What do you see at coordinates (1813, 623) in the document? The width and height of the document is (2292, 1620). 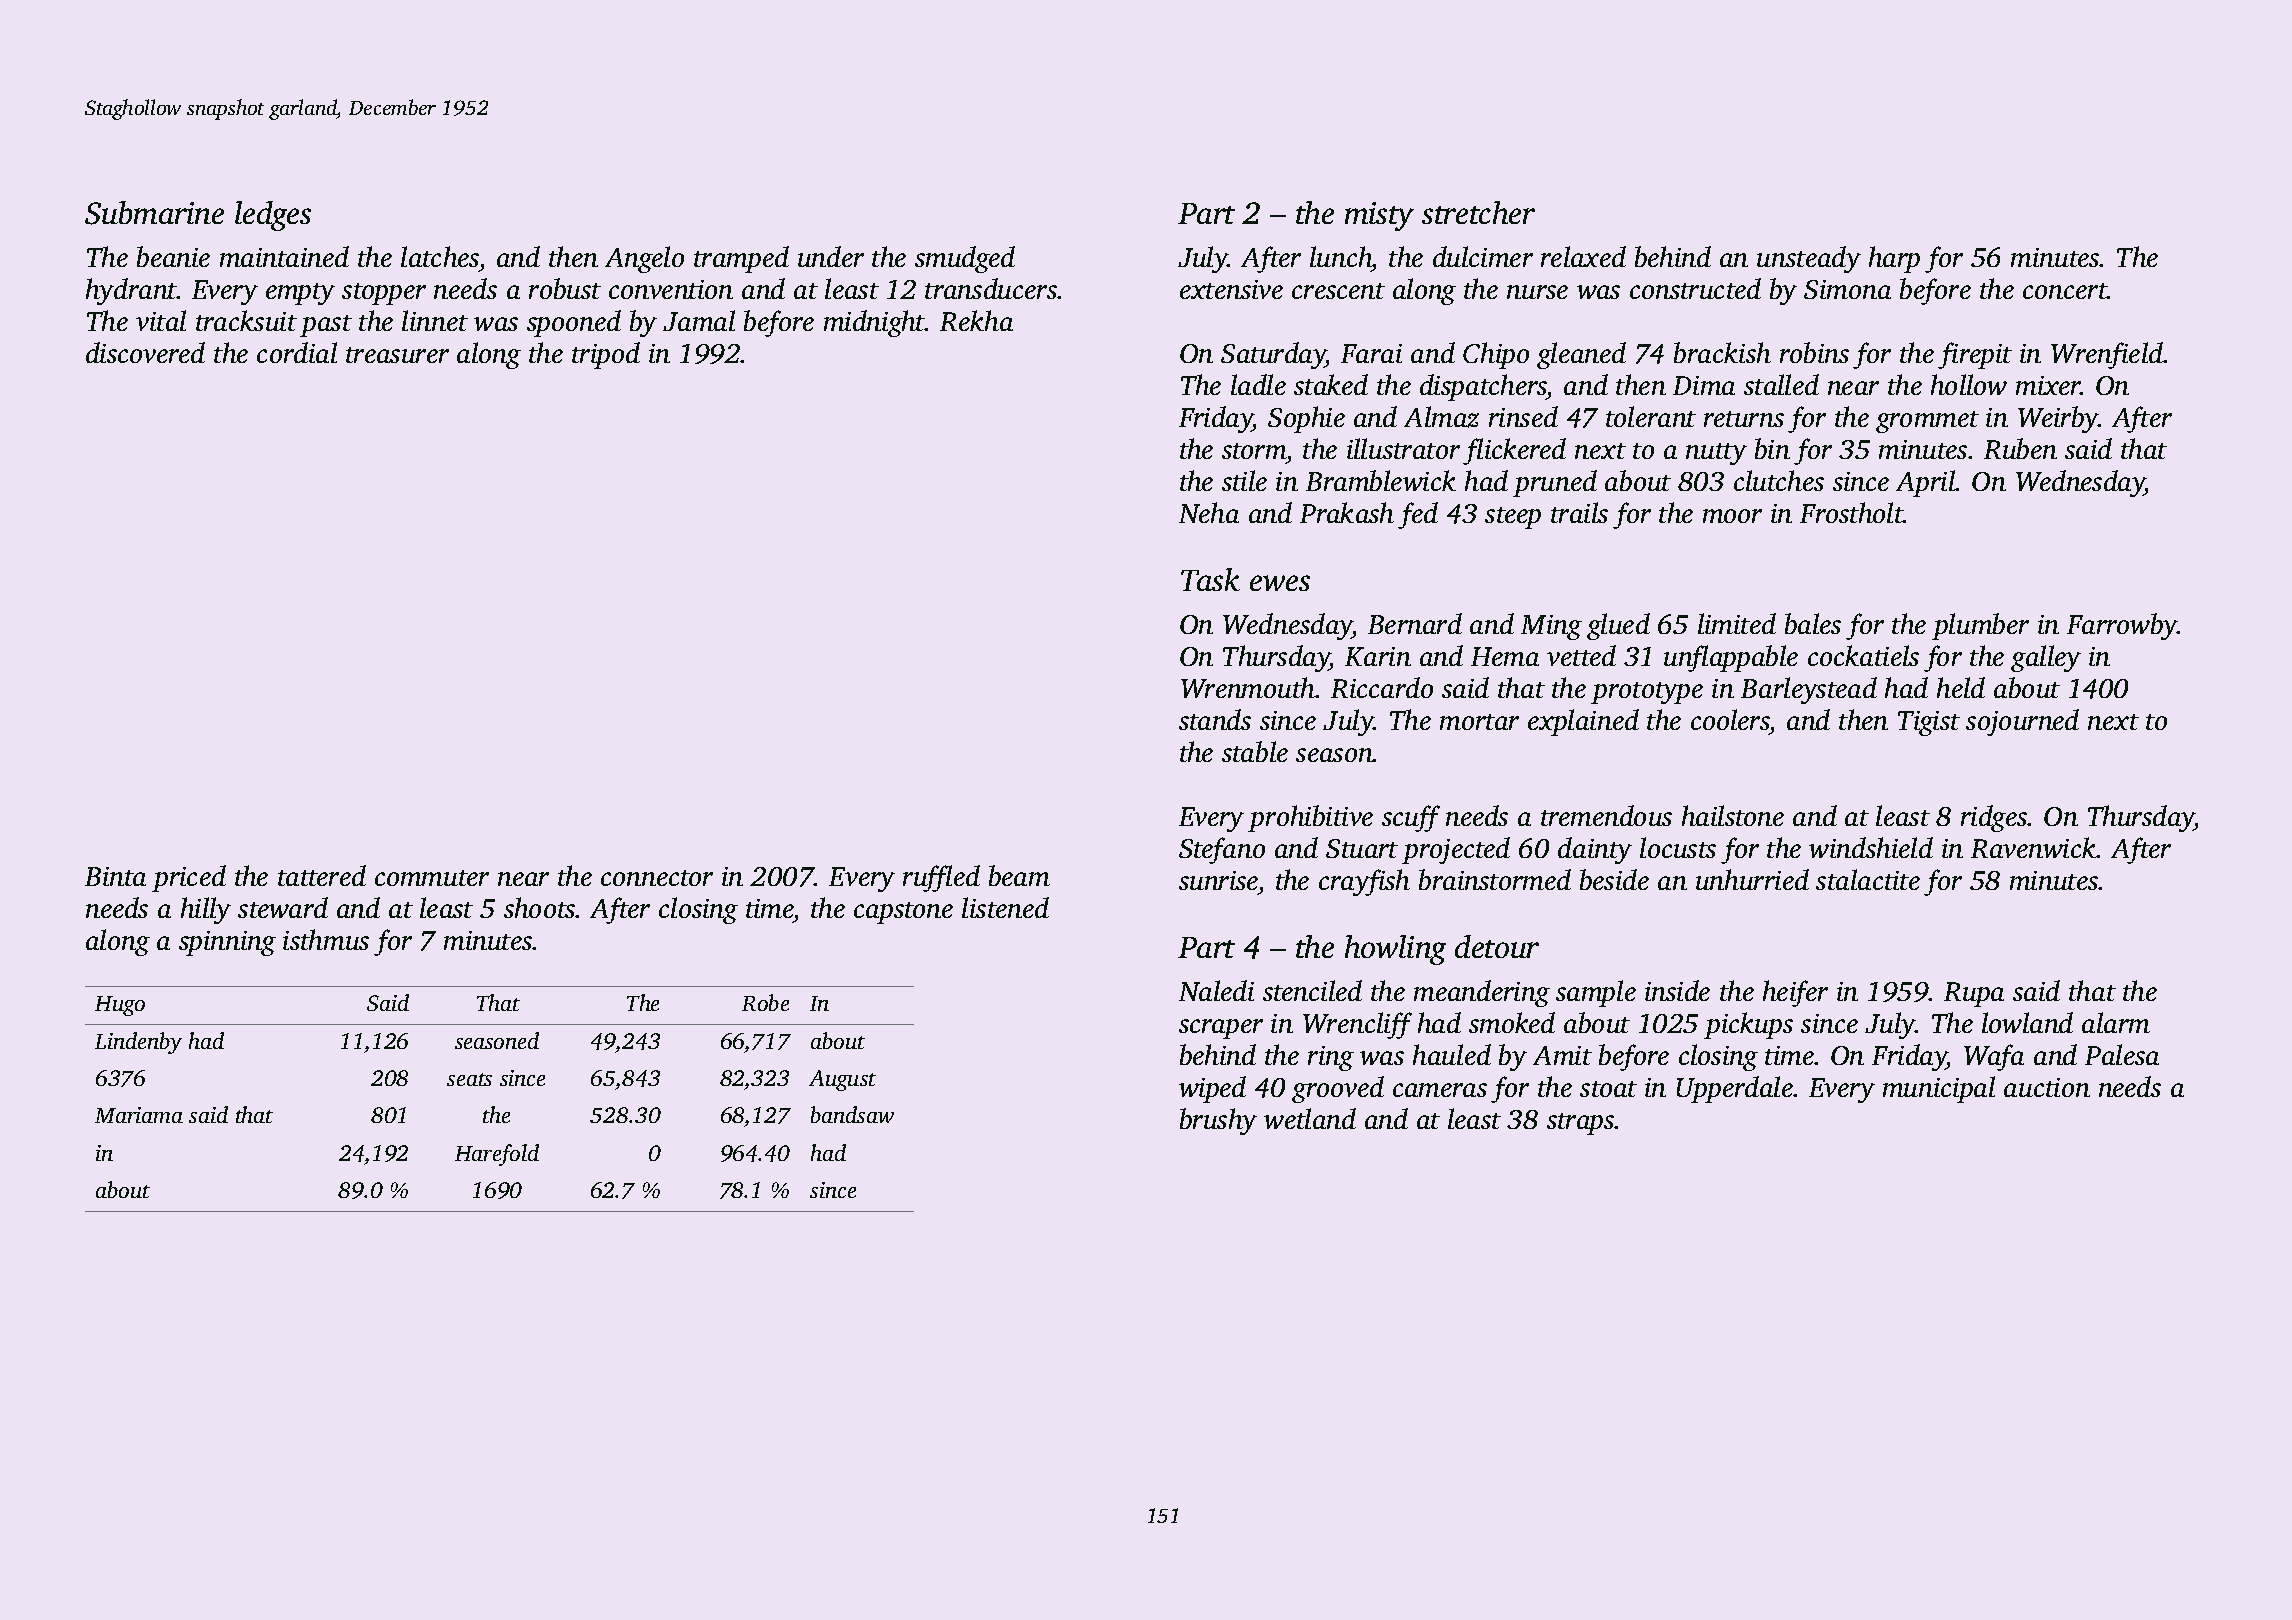 I see `bales` at bounding box center [1813, 623].
